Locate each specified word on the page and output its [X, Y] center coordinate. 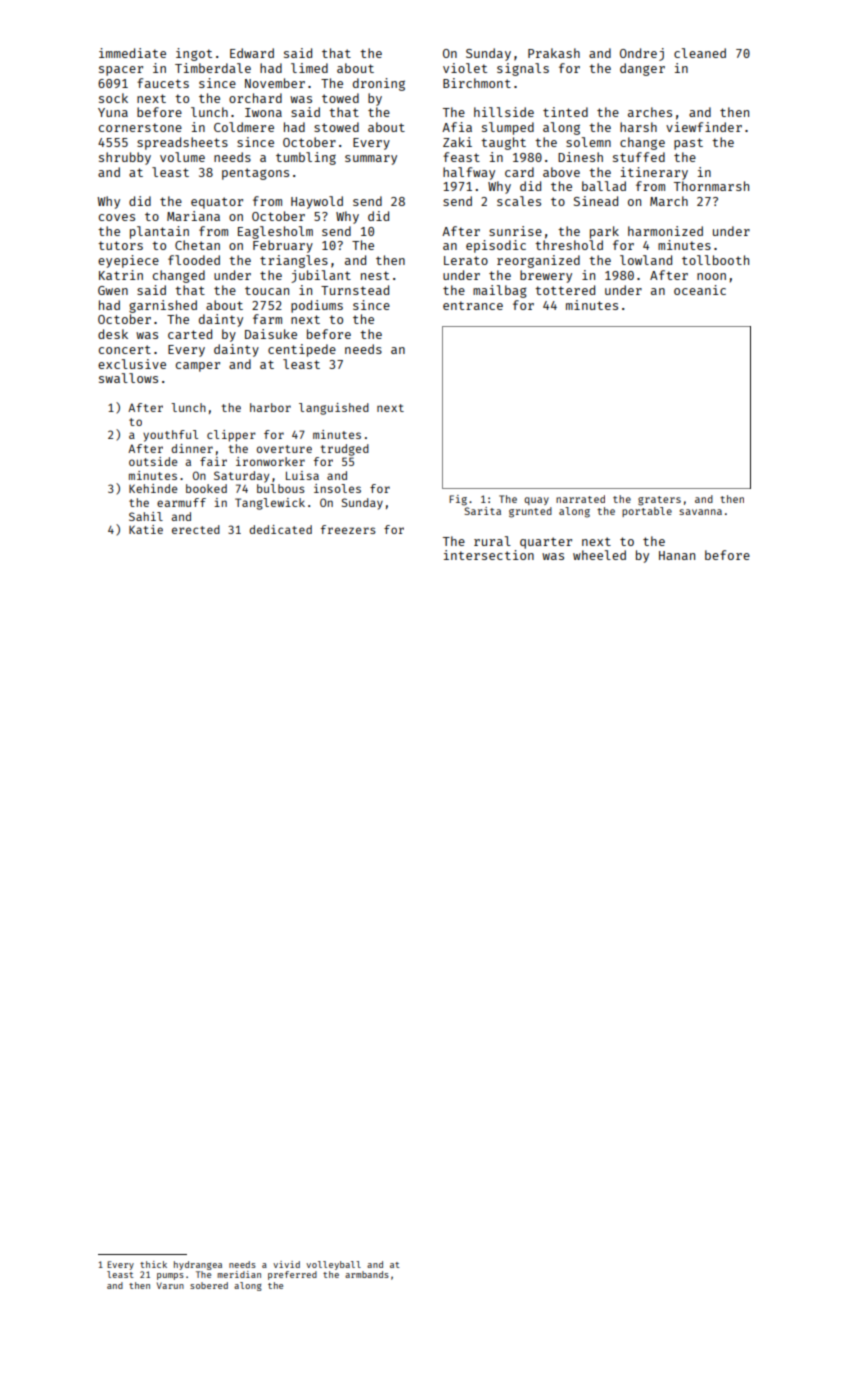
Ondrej [642, 54]
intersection [489, 555]
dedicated [280, 529]
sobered [209, 1285]
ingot [194, 54]
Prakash [554, 53]
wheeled [599, 555]
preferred [292, 1275]
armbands [367, 1274]
